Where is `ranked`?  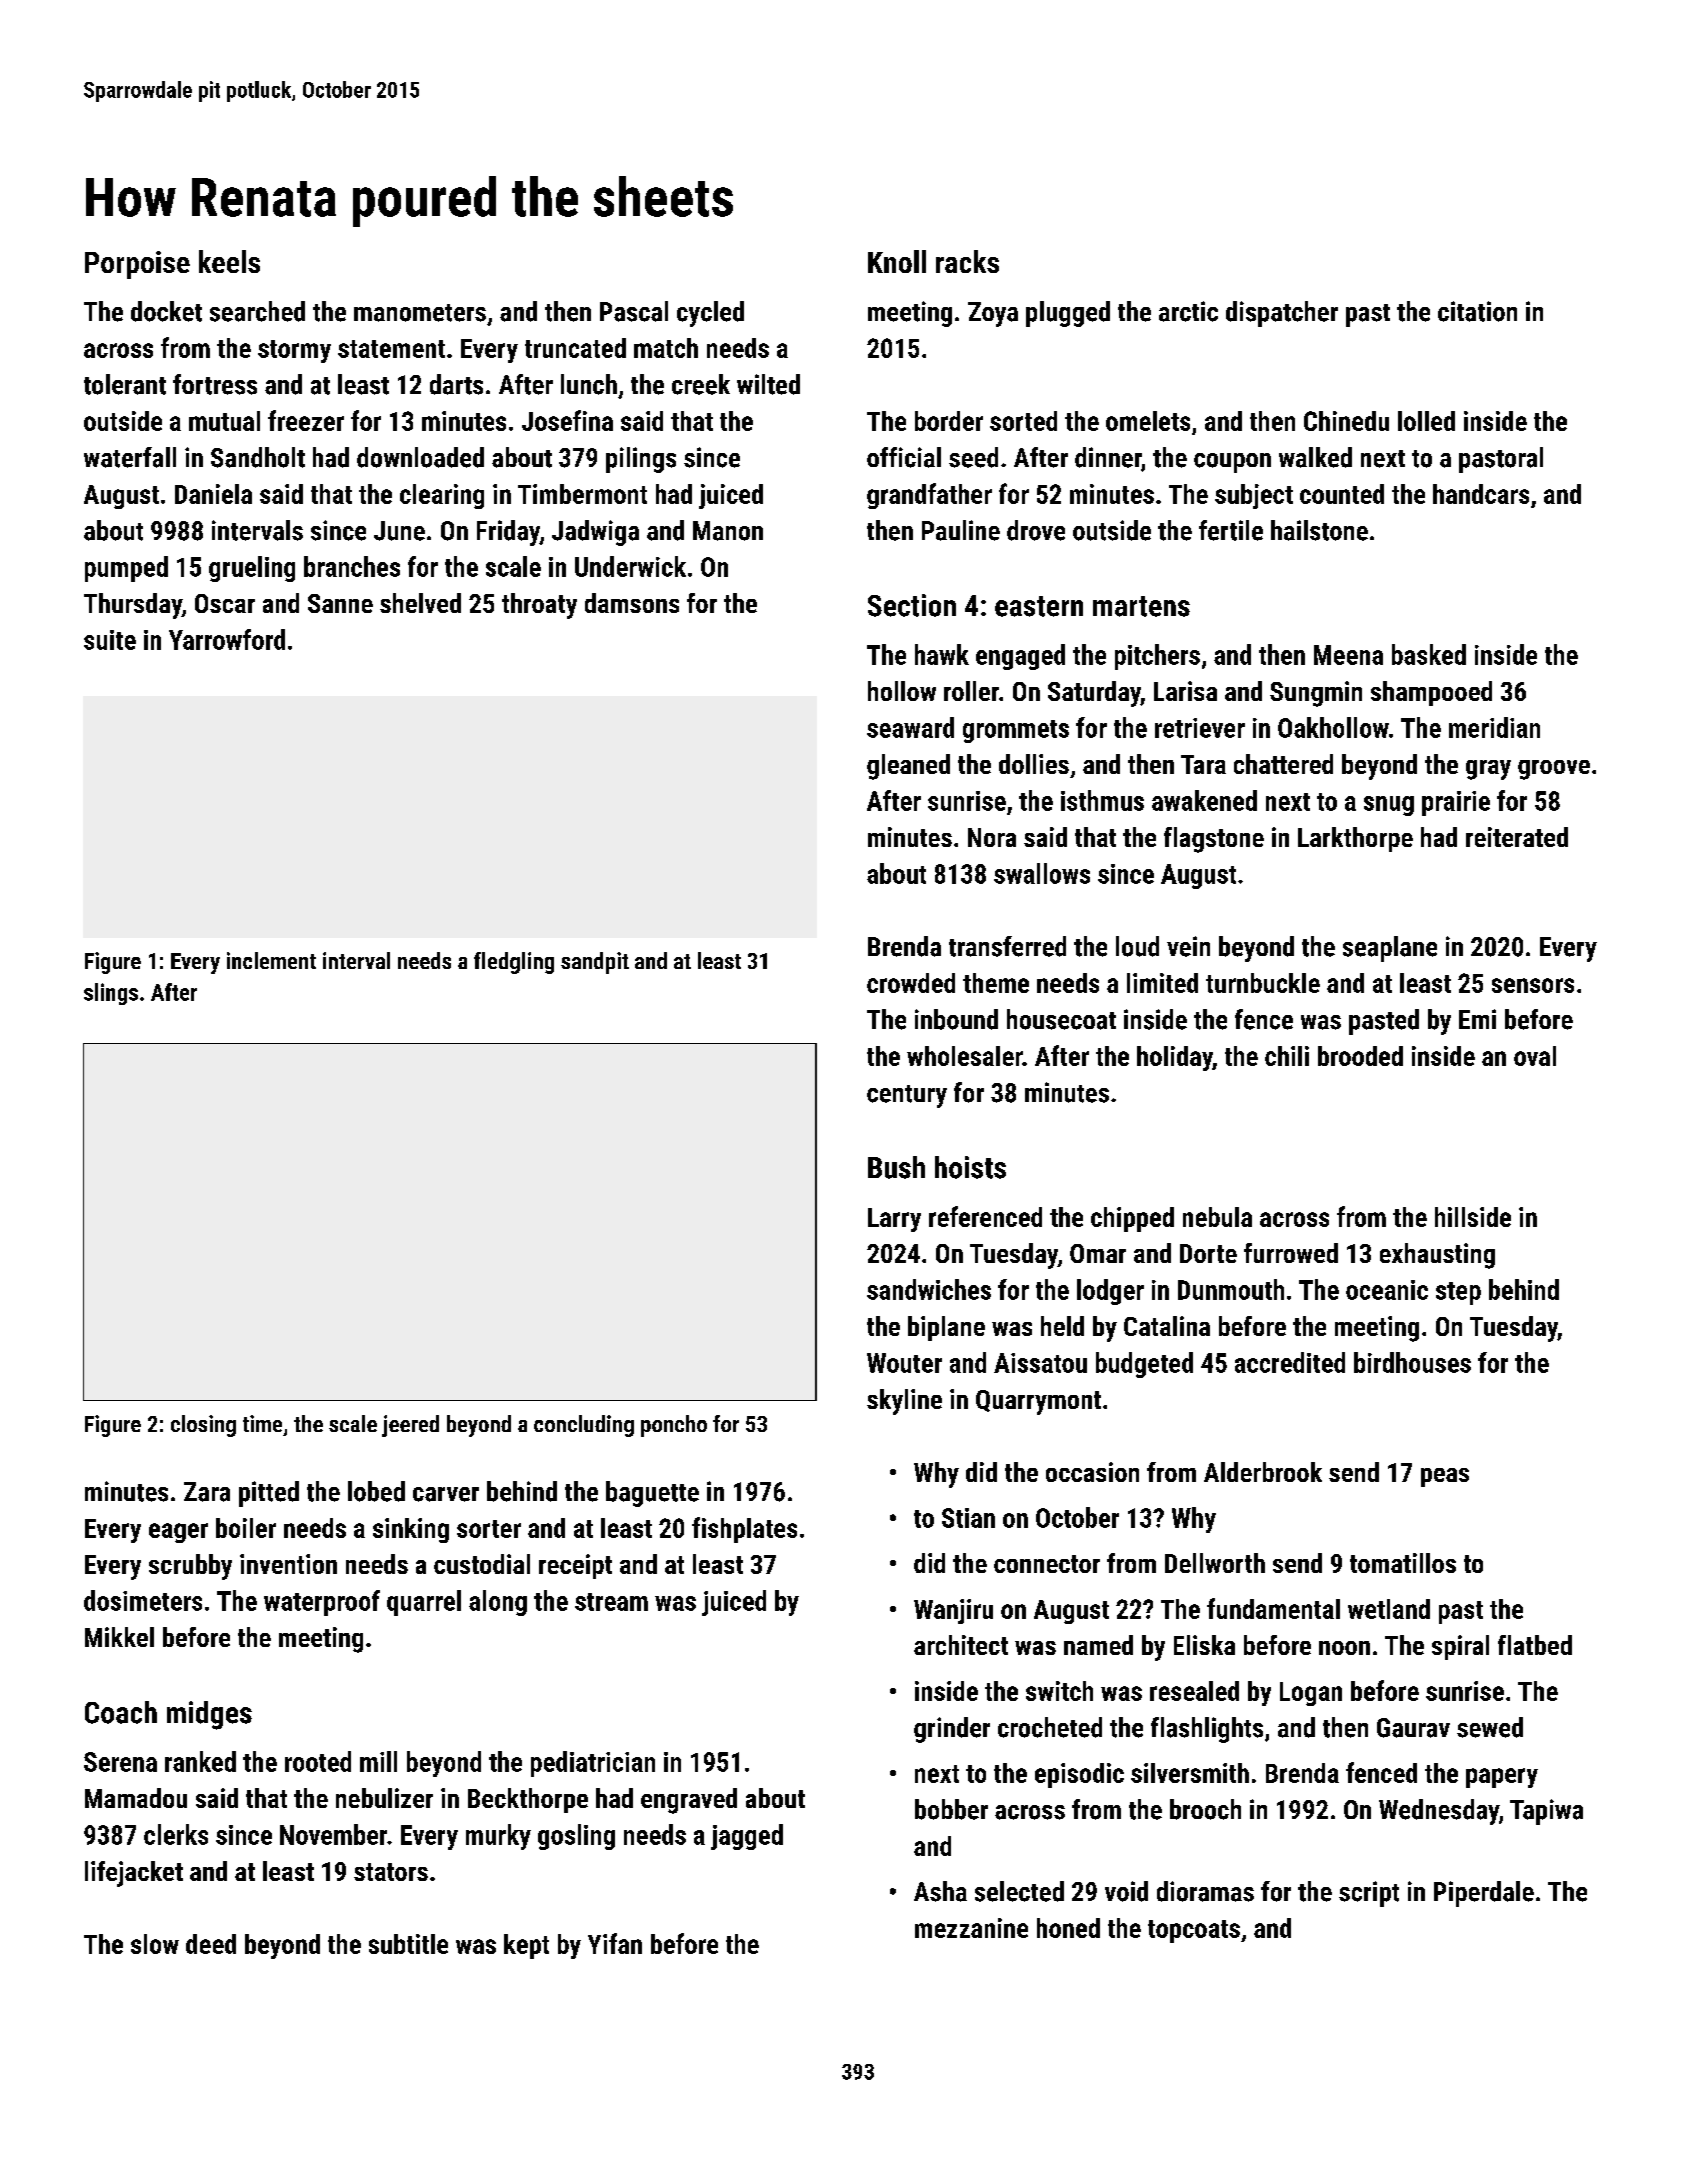
ranked is located at coordinates (200, 1761).
